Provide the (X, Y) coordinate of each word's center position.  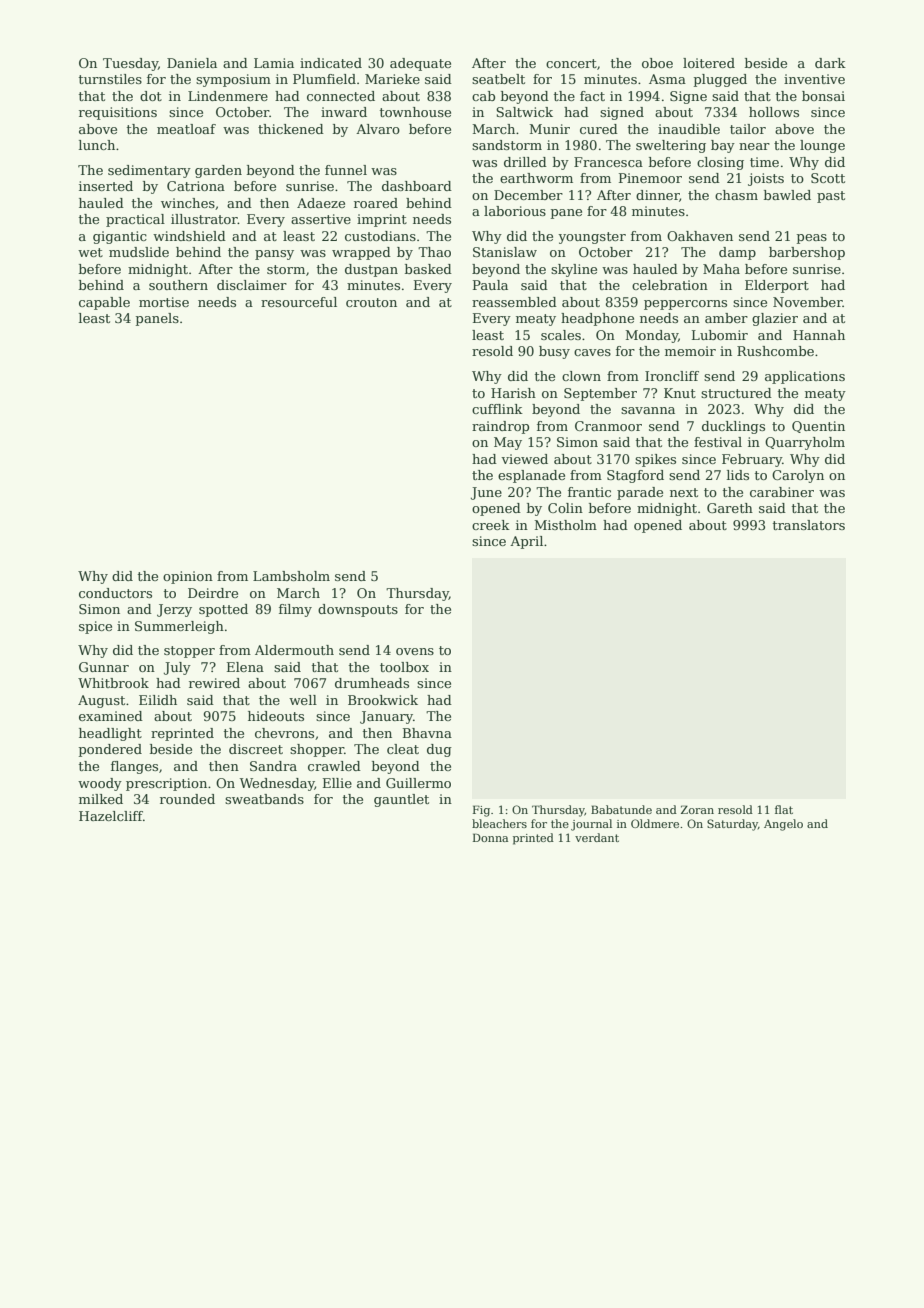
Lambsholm (291, 576)
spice (95, 627)
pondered (110, 750)
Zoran (697, 809)
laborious (515, 211)
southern (178, 285)
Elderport (777, 286)
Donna (490, 837)
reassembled (514, 302)
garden (218, 171)
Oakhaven (700, 236)
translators (809, 525)
